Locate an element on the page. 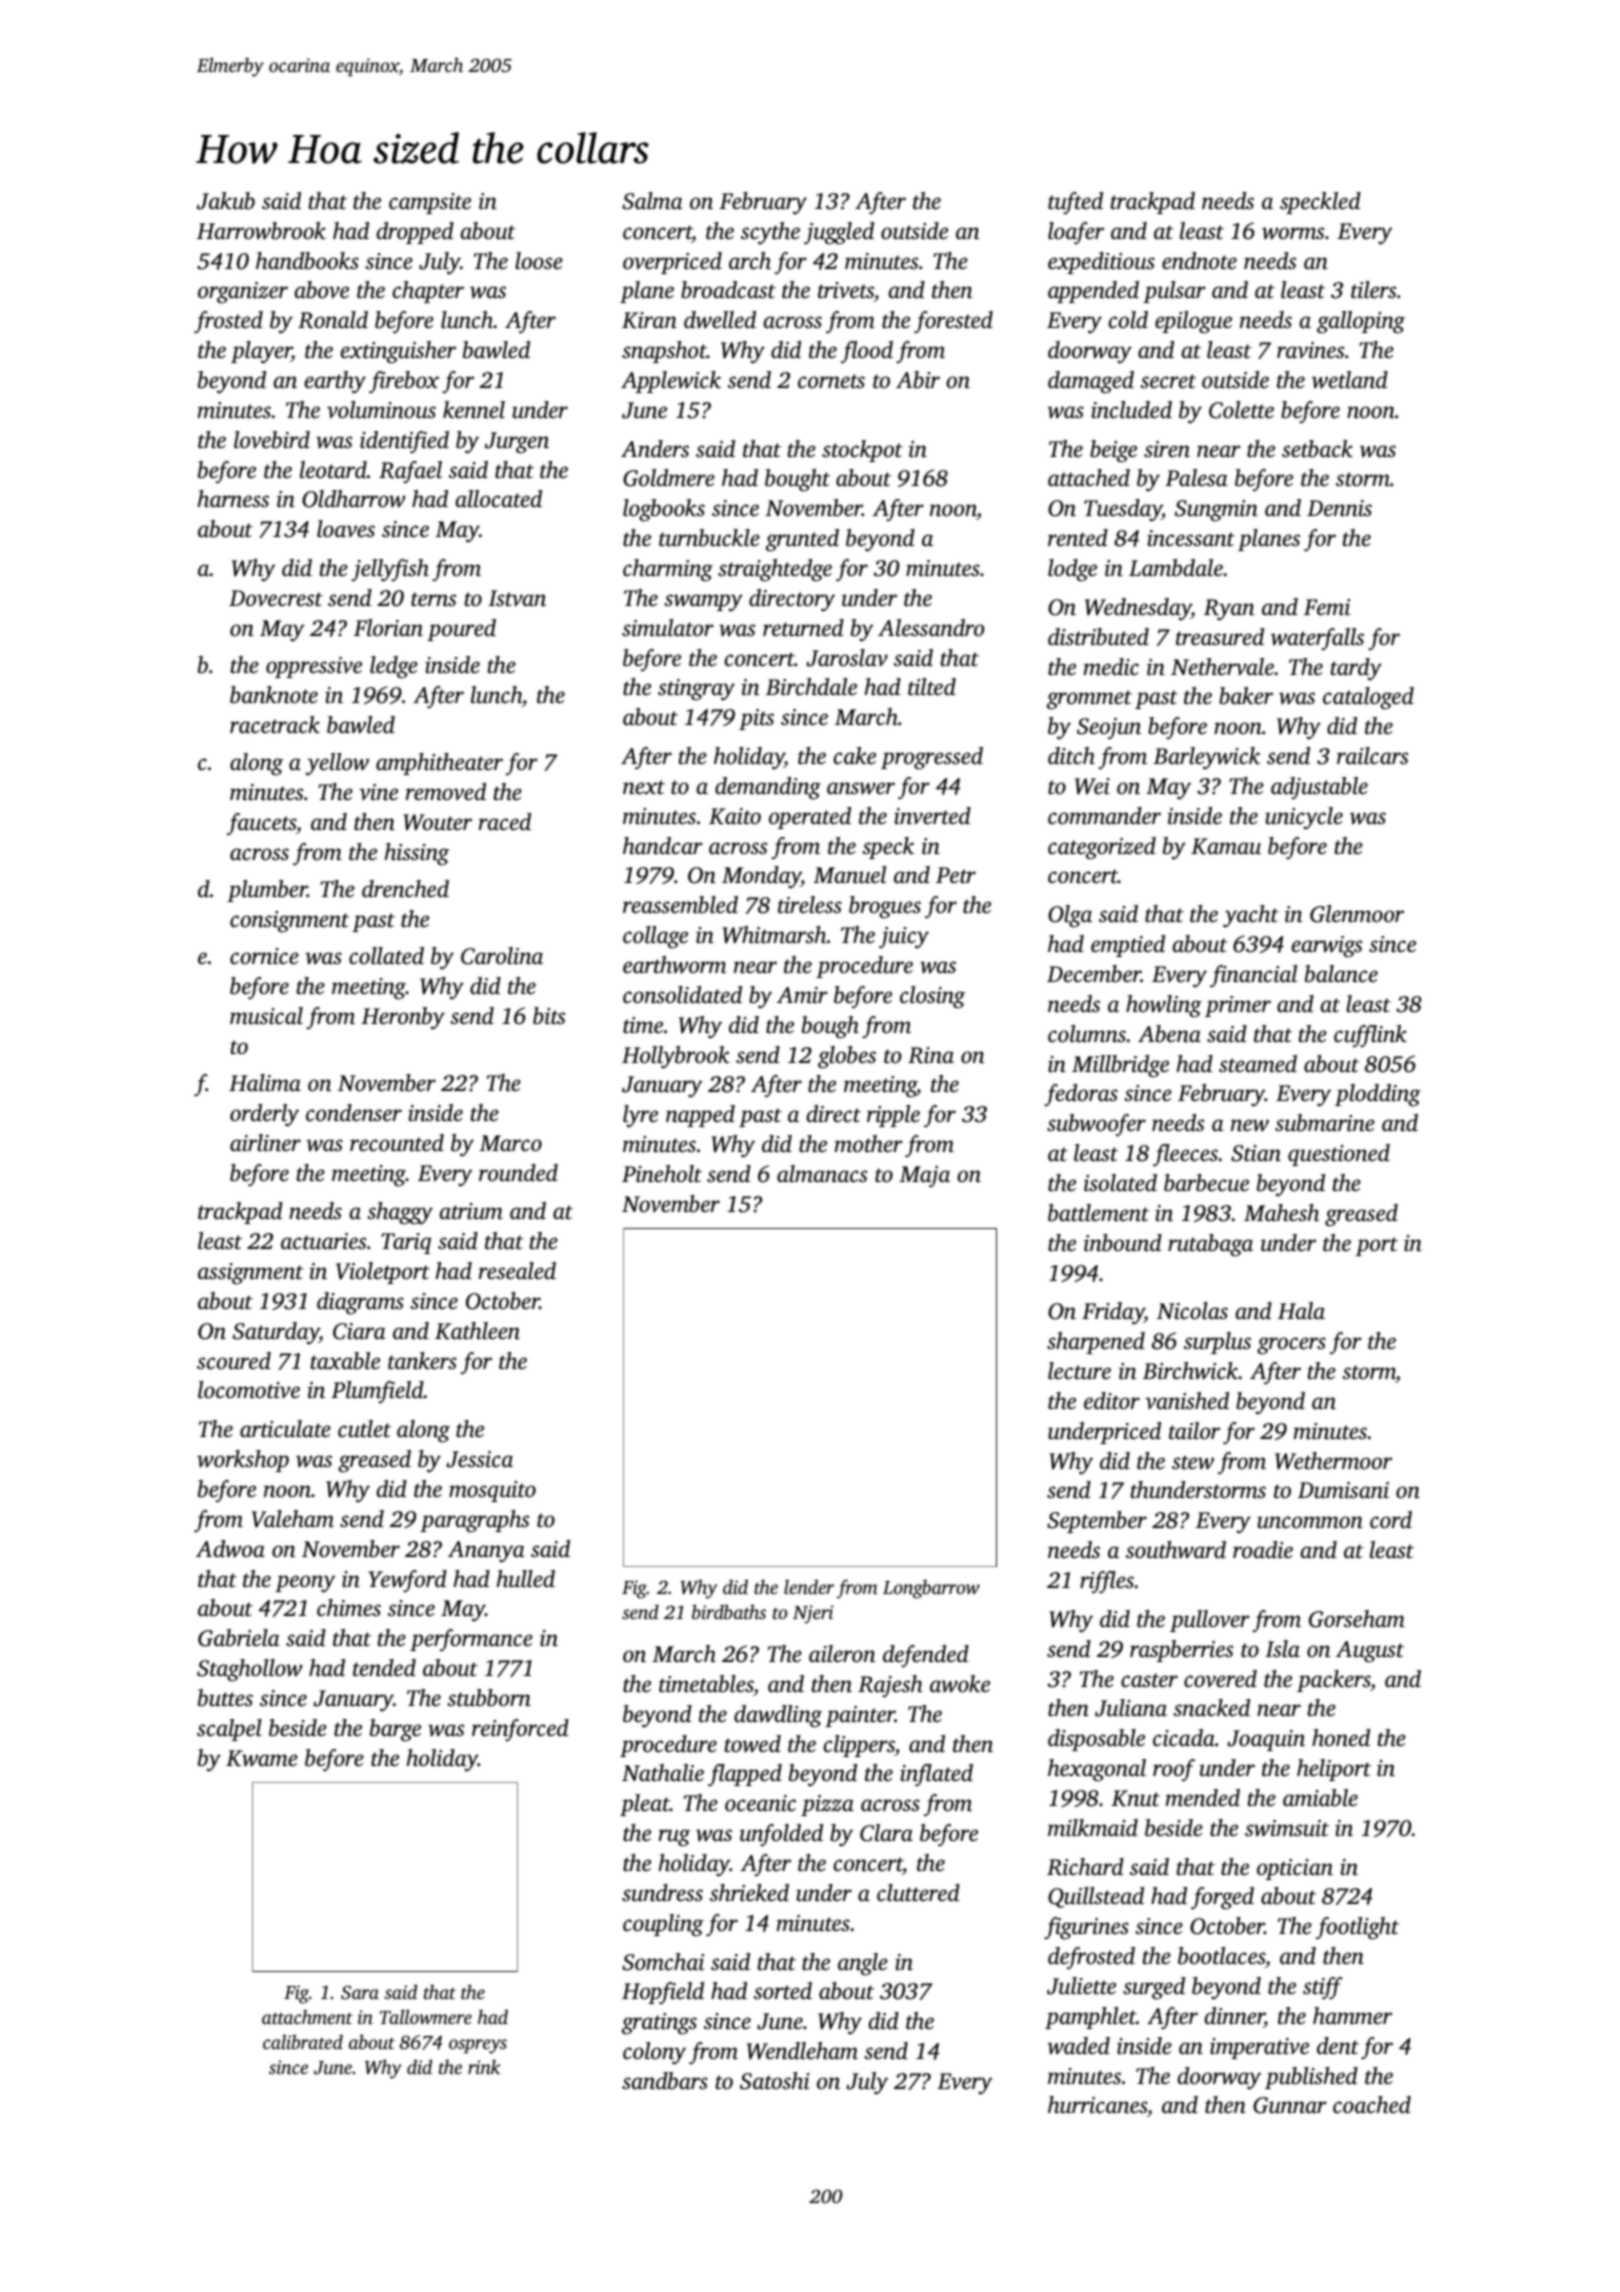 This page has height=2292, width=1620. chapter is located at coordinates (428, 292).
